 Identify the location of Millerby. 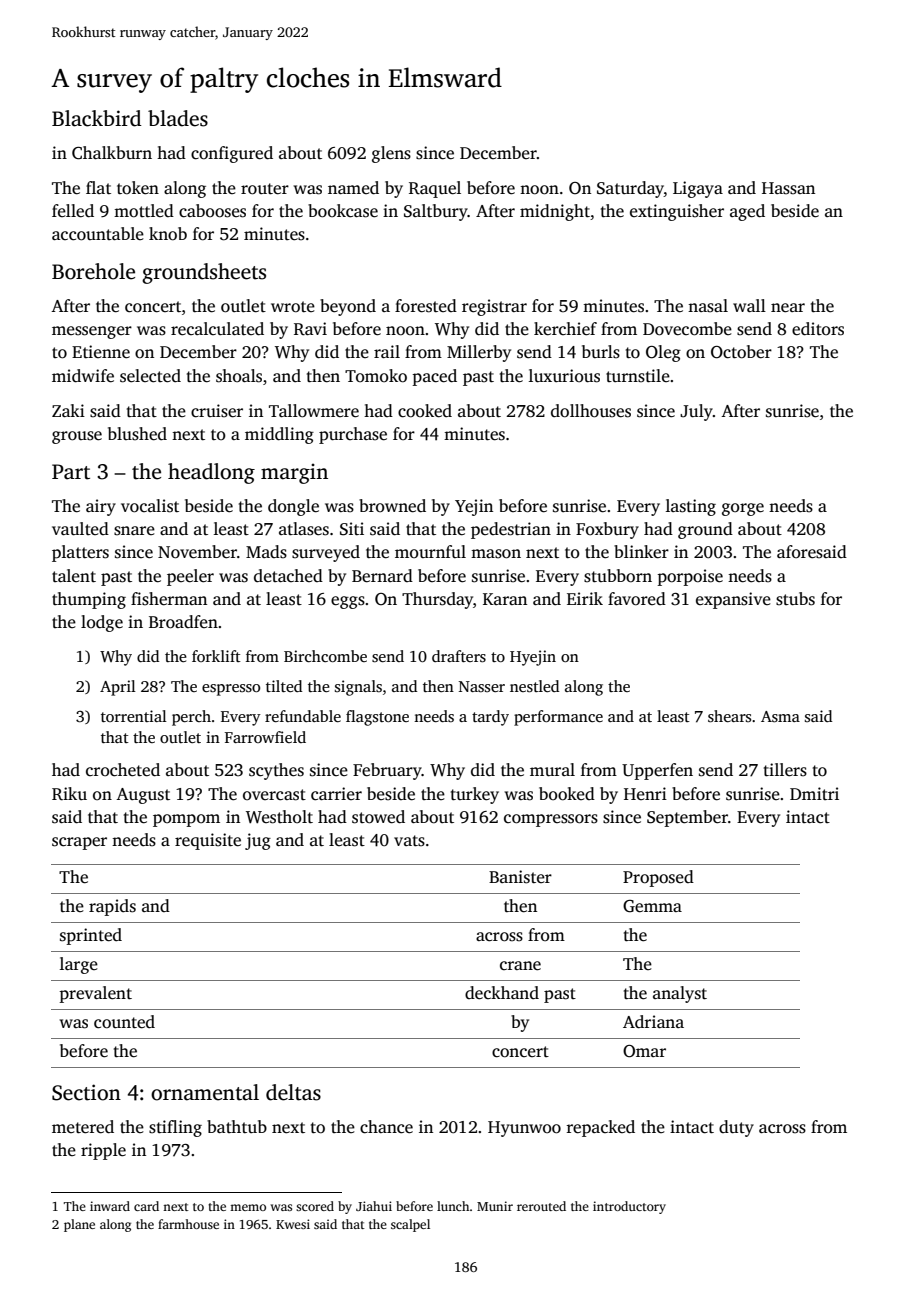
(479, 353).
